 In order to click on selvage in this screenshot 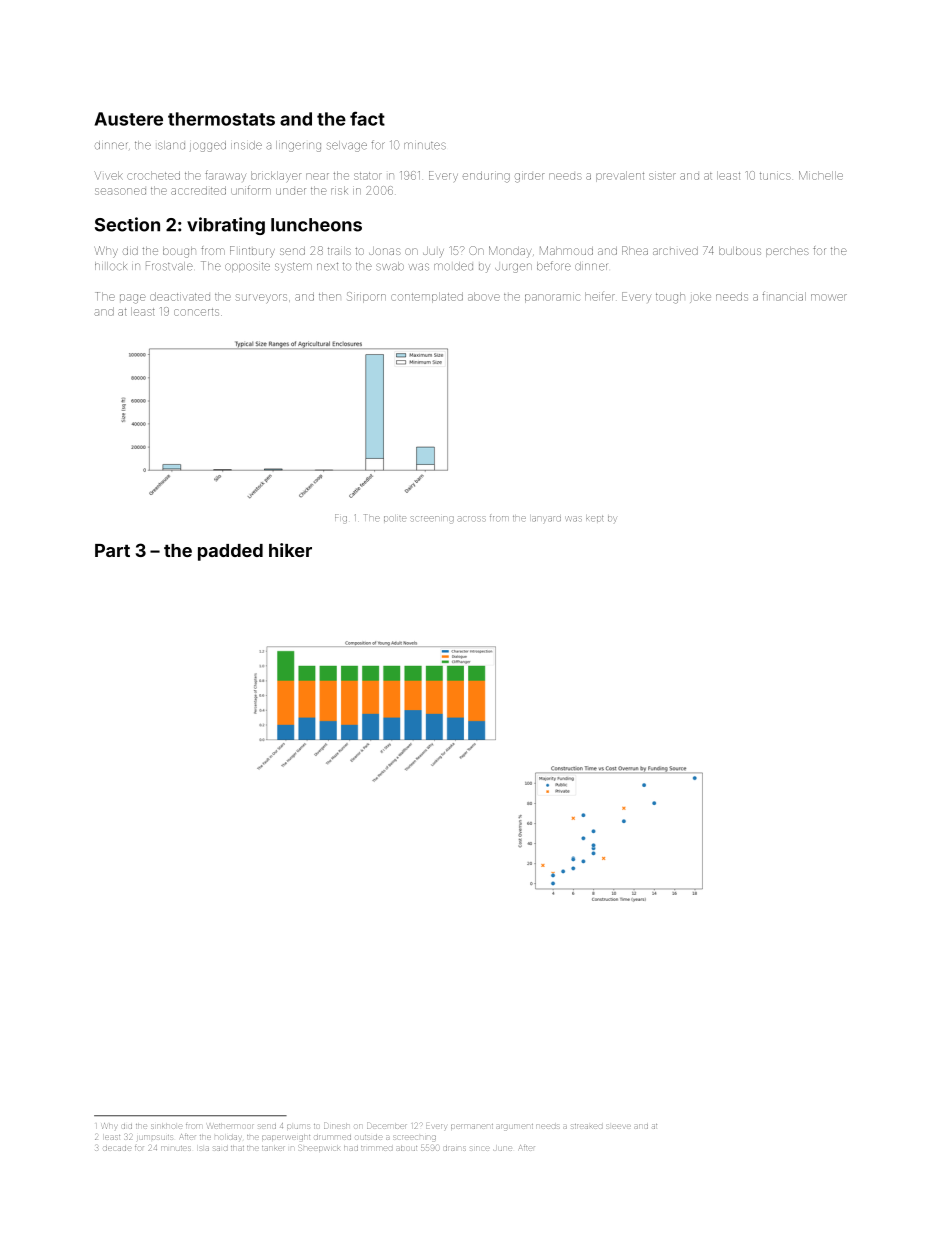, I will do `click(347, 146)`.
